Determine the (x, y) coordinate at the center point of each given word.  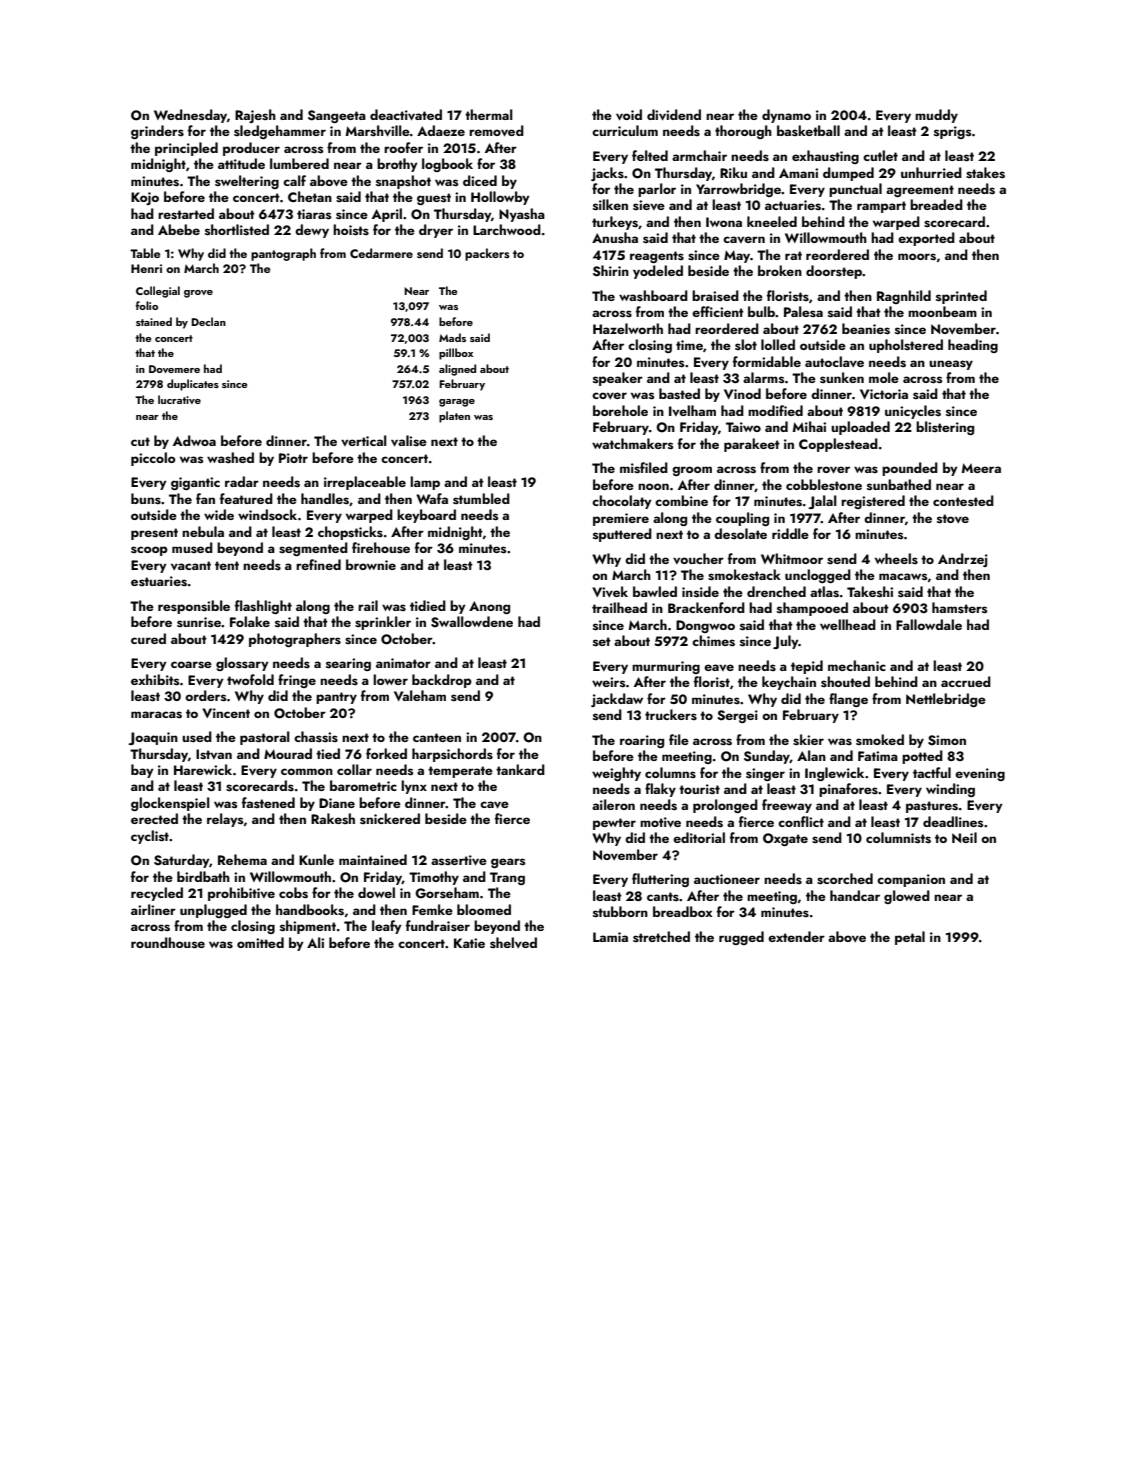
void (629, 115)
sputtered (622, 535)
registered (873, 502)
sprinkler (383, 623)
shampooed (812, 609)
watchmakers (632, 443)
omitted (260, 942)
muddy (936, 116)
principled (186, 149)
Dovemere (174, 369)
